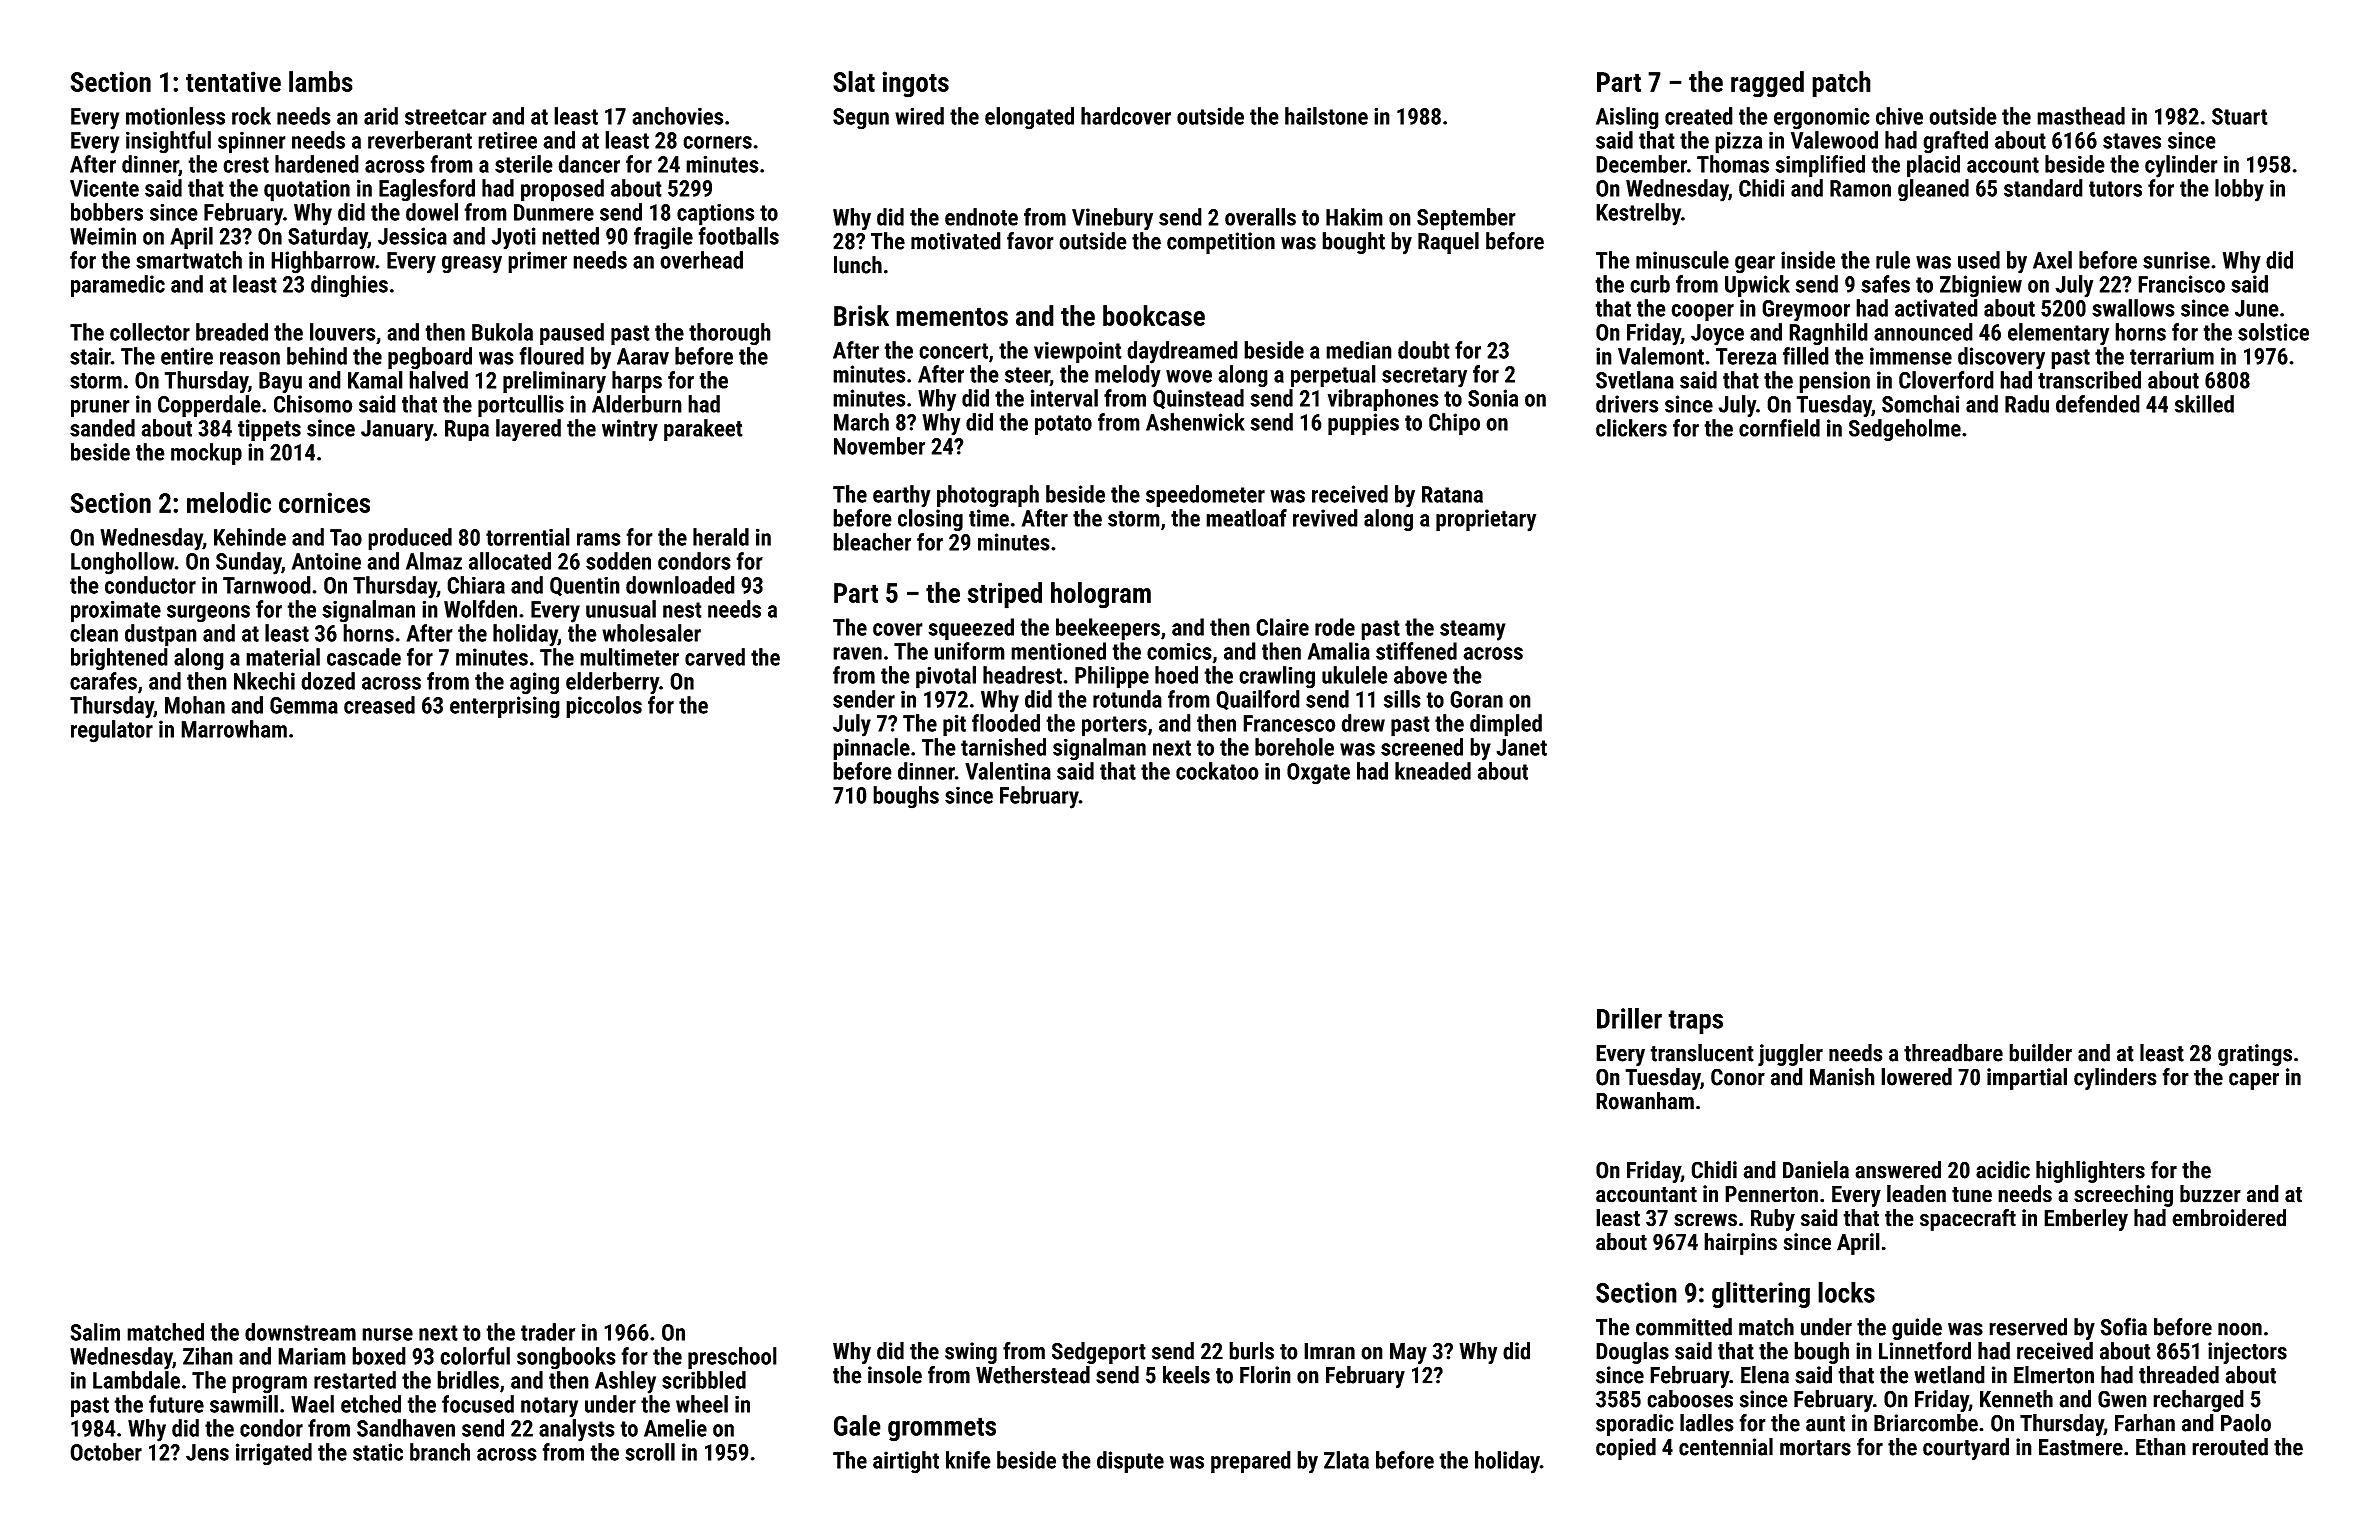 The width and height of the image is (2380, 1540). Describe the element at coordinates (321, 81) in the image. I see `lambs` at that location.
